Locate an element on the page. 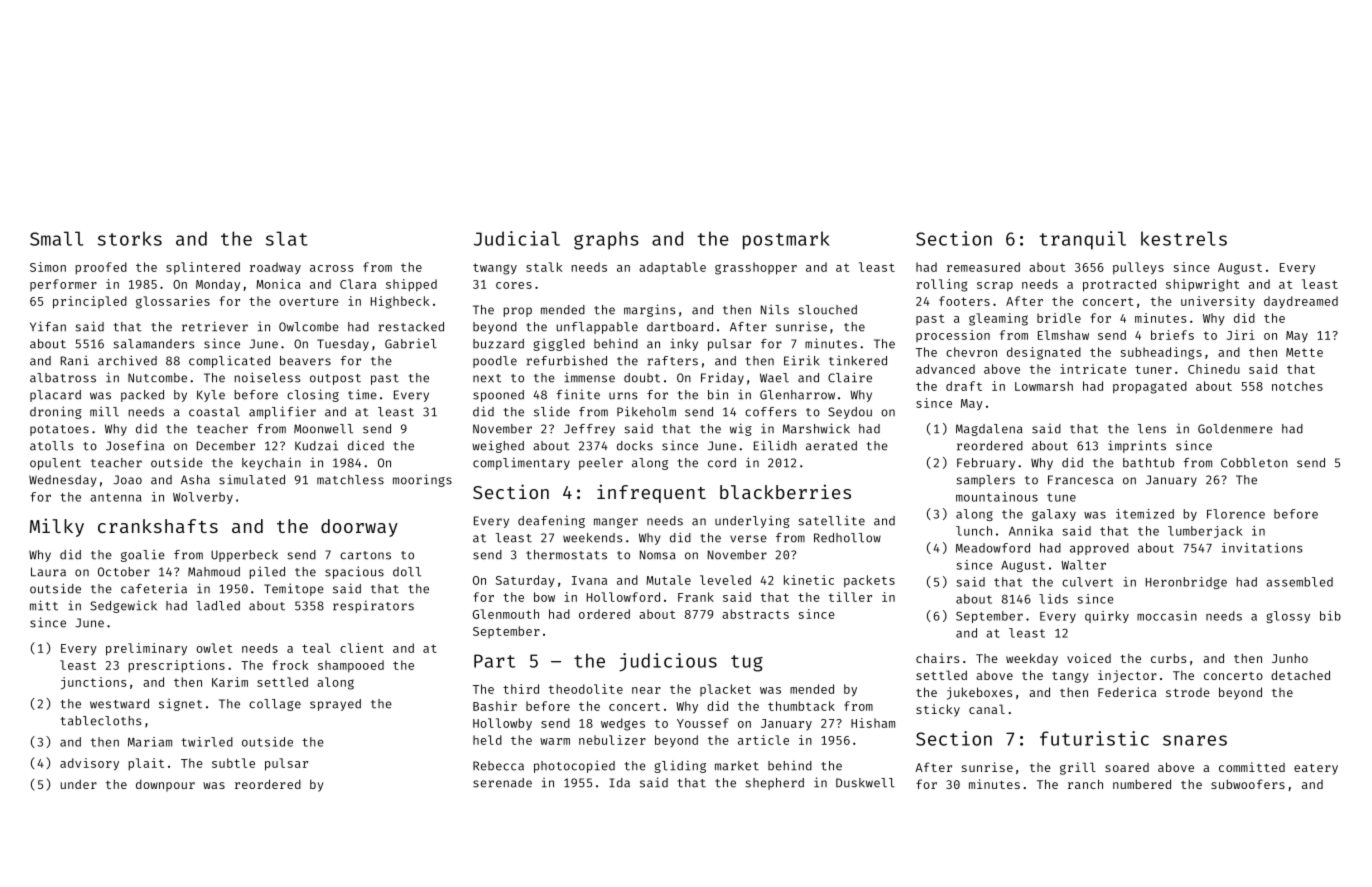 Image resolution: width=1372 pixels, height=887 pixels. advisory is located at coordinates (89, 764).
